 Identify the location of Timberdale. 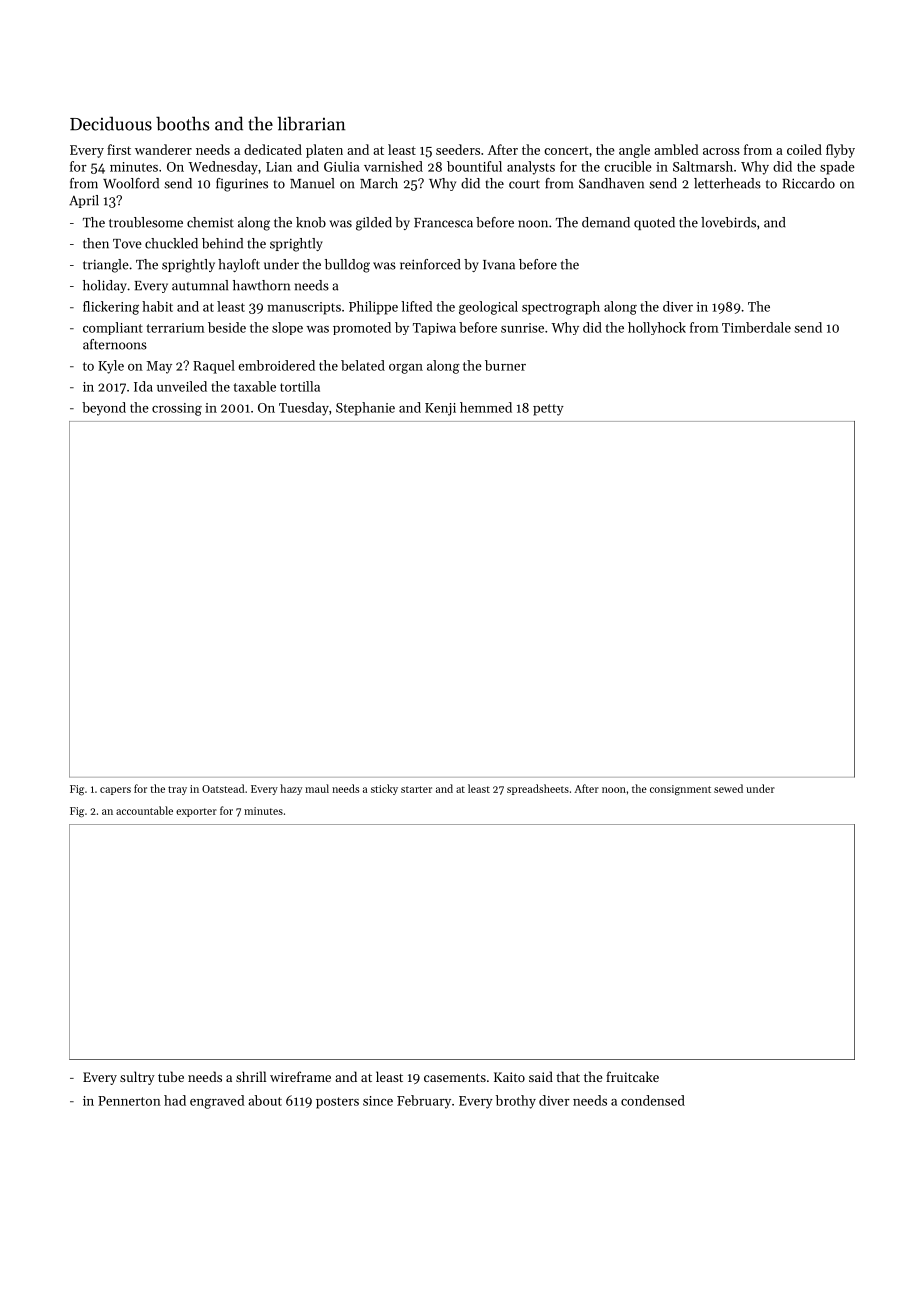
(756, 327).
